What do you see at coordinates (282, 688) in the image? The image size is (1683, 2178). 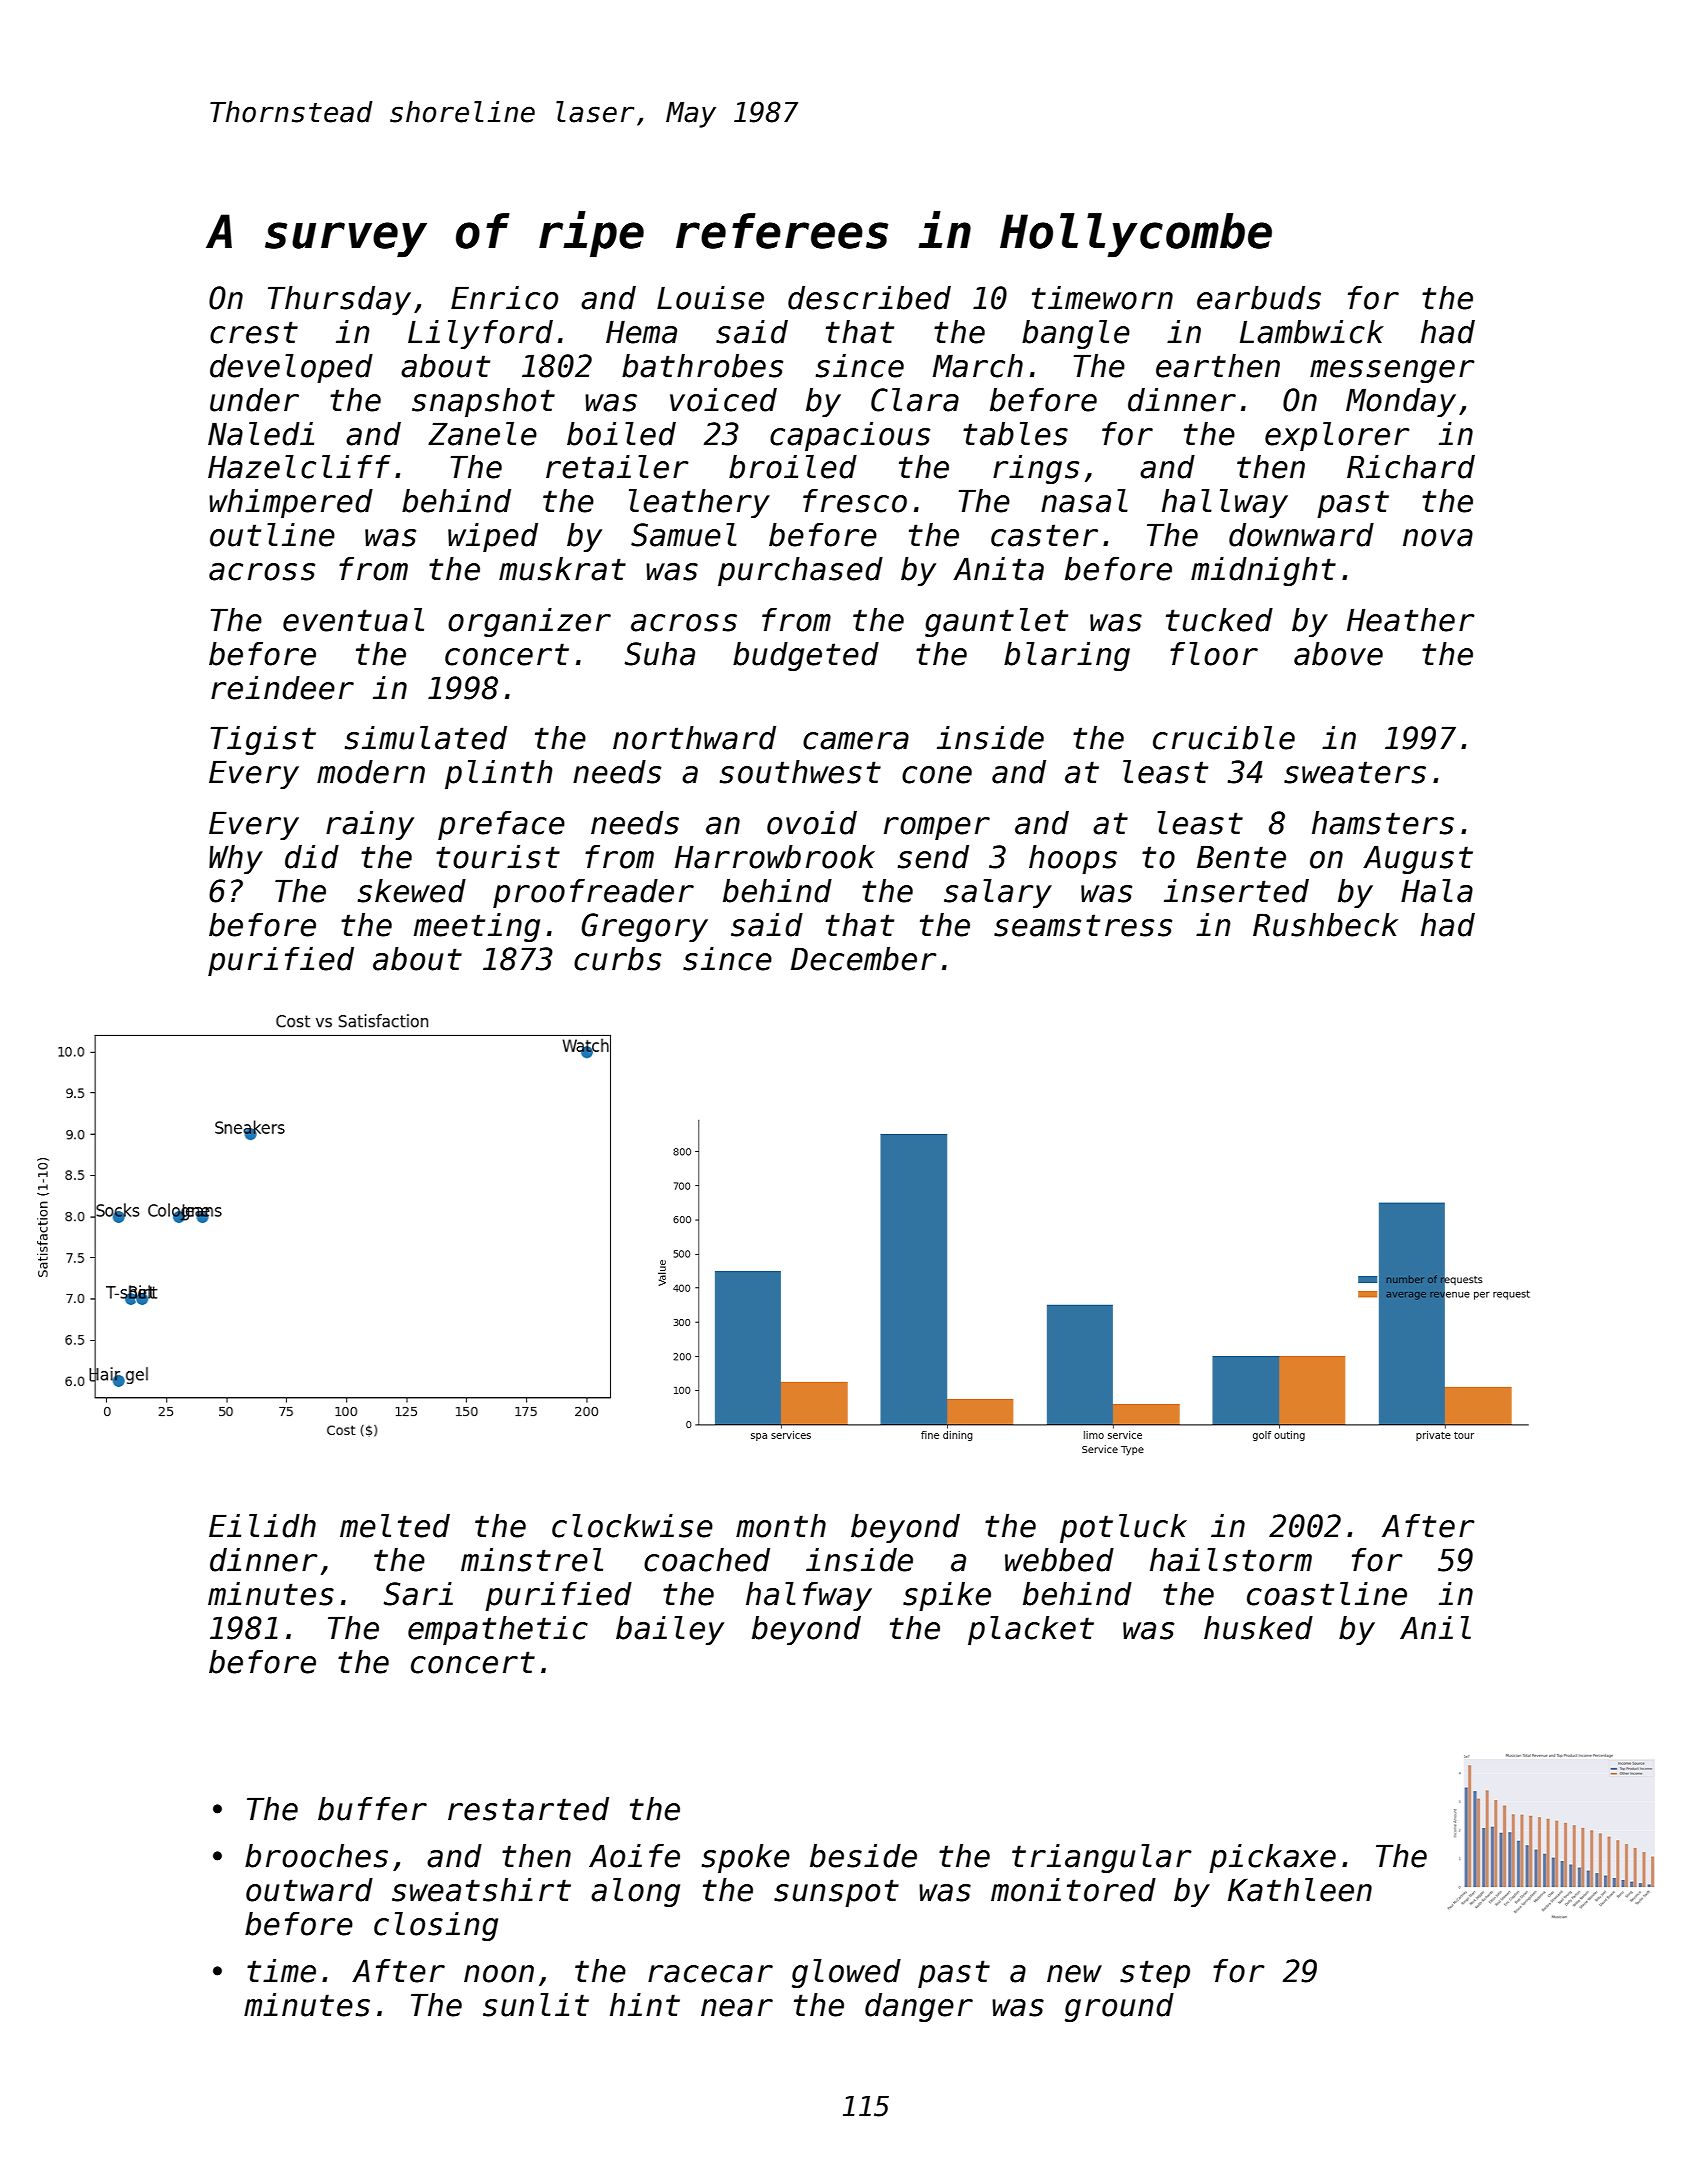 I see `reindeer` at bounding box center [282, 688].
